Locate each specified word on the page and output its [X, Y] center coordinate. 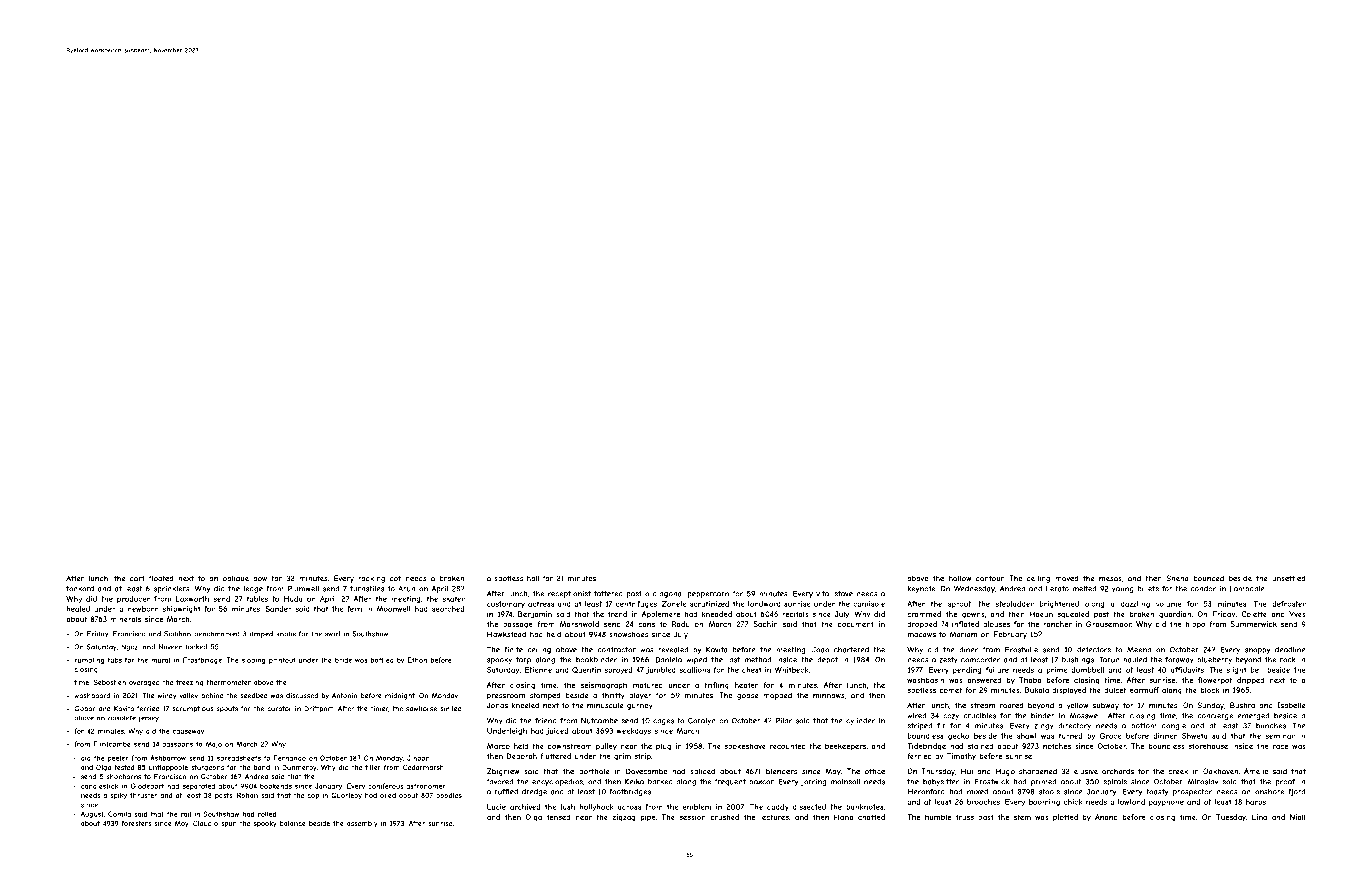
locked [196, 647]
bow [260, 578]
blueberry [1214, 660]
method [758, 660]
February [1010, 635]
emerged [1253, 716]
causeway [189, 732]
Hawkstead [506, 634]
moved [1066, 578]
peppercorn [708, 595]
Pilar [784, 720]
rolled [267, 814]
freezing [189, 683]
